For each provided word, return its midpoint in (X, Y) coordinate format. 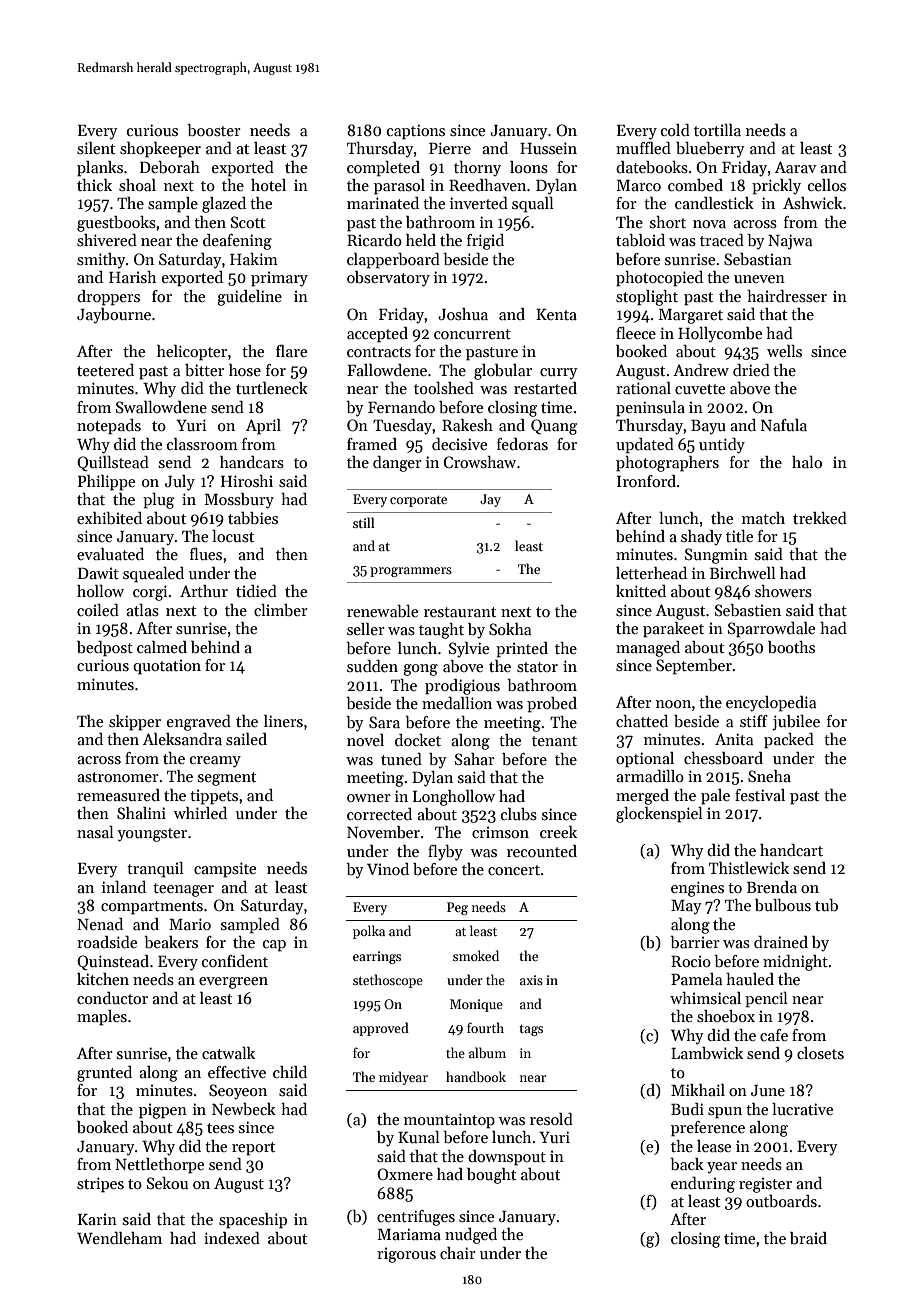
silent (96, 148)
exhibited (109, 518)
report (253, 1149)
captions (416, 132)
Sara (384, 722)
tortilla (717, 130)
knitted (641, 591)
